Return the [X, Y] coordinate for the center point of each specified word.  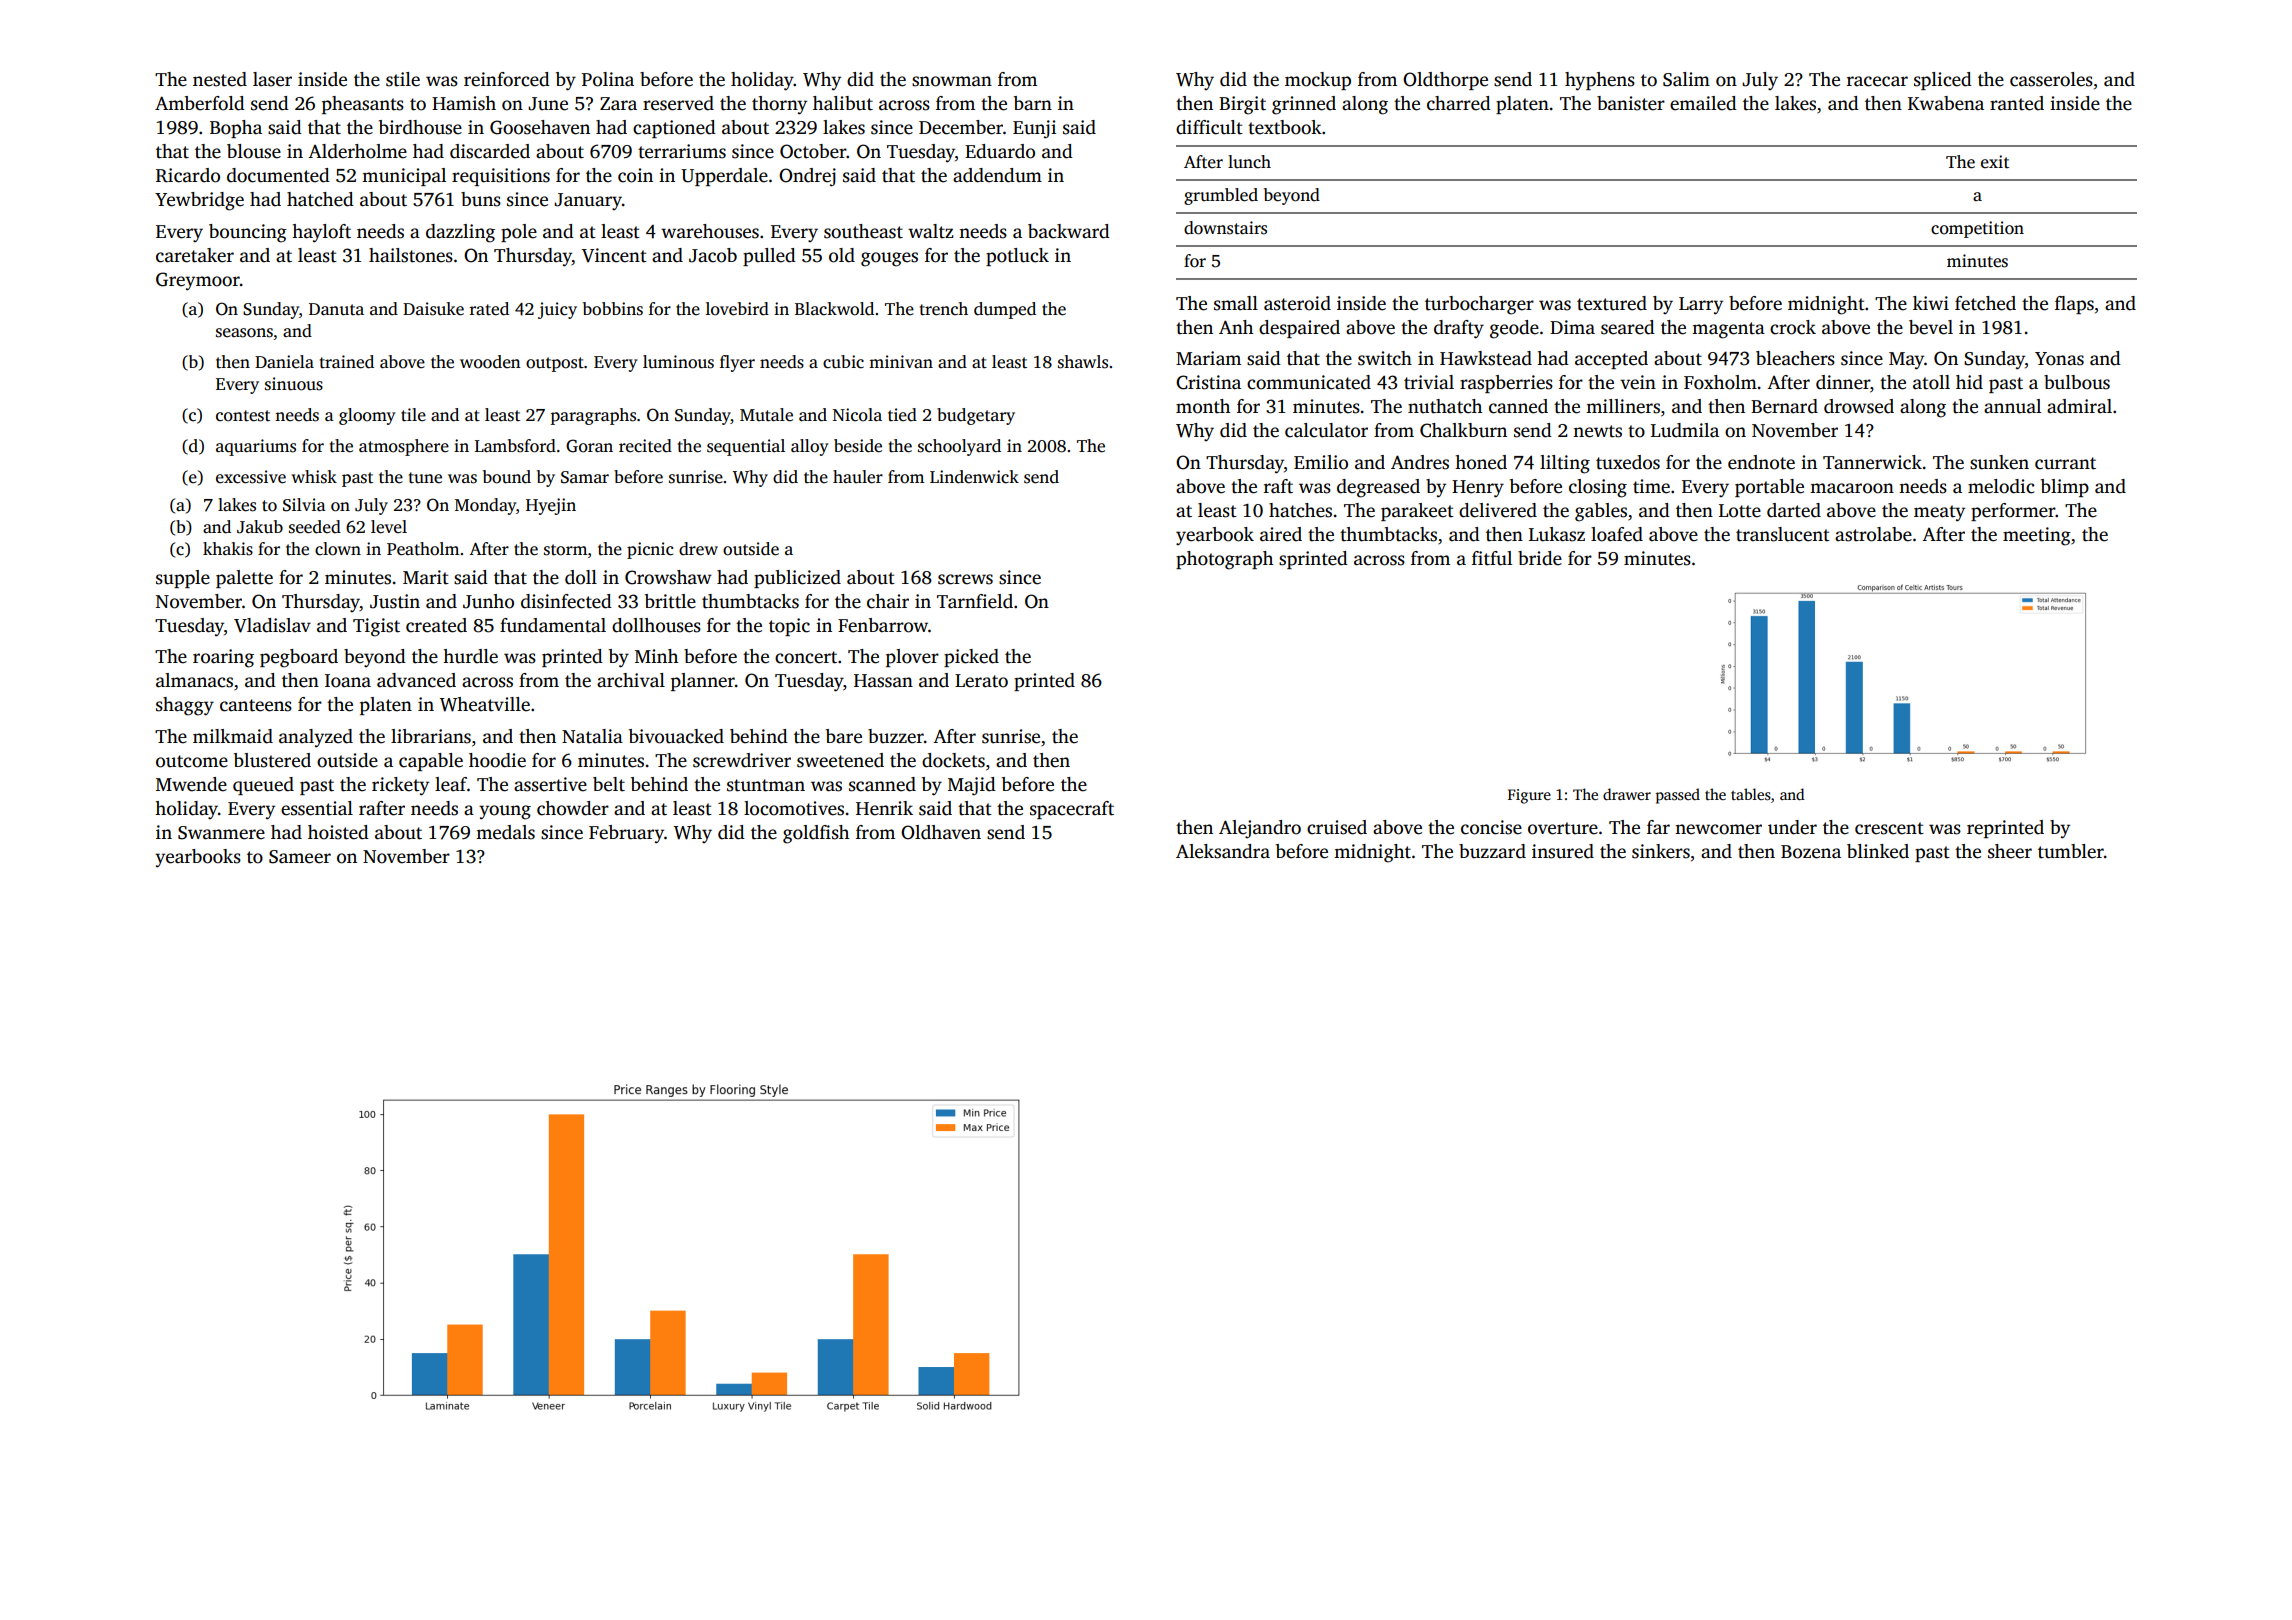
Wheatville [485, 704]
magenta [1728, 330]
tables [1751, 794]
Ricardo [188, 175]
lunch [1249, 162]
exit [1995, 162]
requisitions [501, 177]
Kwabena [1946, 103]
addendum [997, 175]
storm [565, 550]
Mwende [191, 784]
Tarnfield [975, 601]
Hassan [883, 681]
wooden [490, 362]
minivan [901, 361]
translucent [1783, 534]
